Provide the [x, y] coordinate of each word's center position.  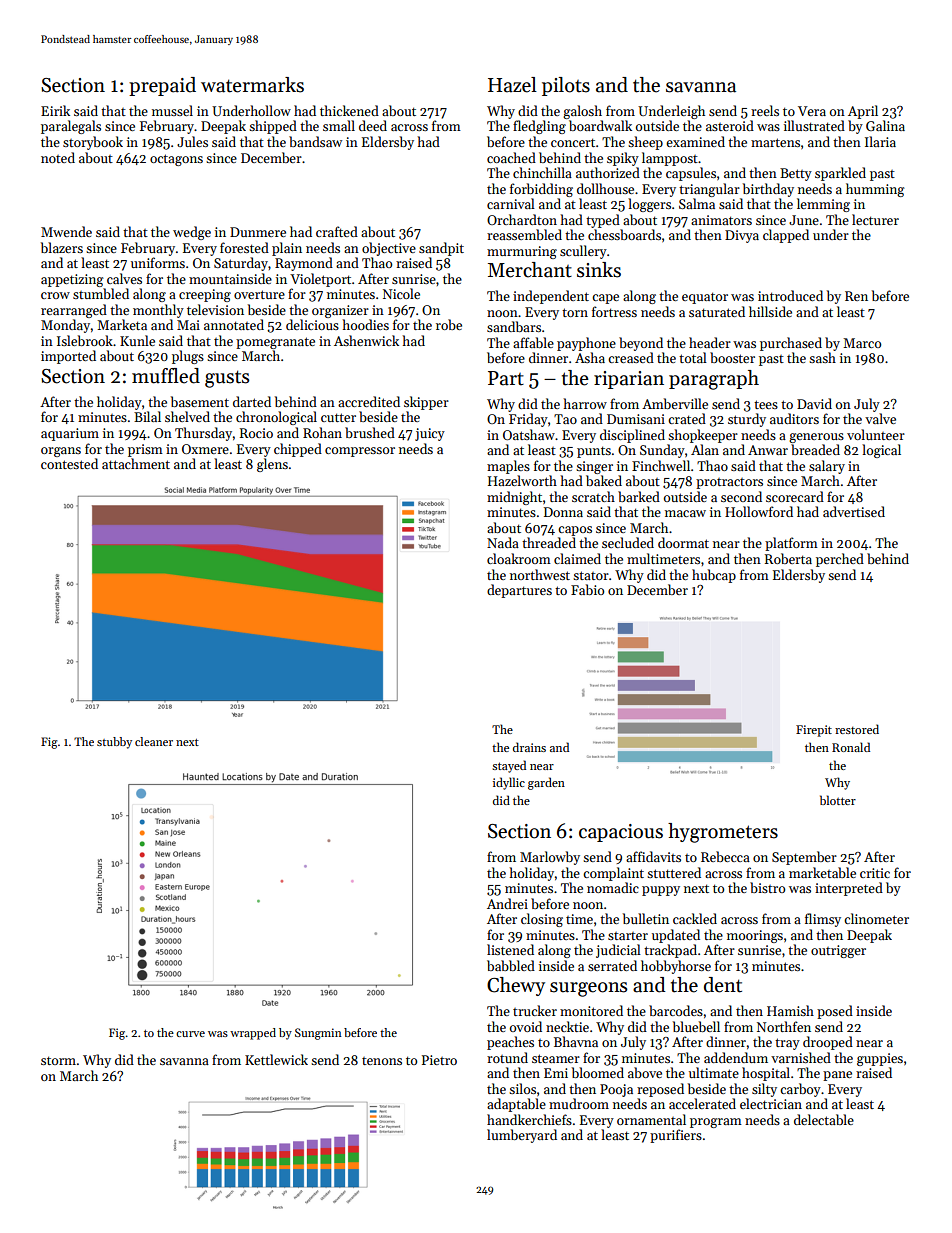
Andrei [507, 903]
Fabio [587, 589]
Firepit [814, 731]
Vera [812, 111]
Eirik [55, 110]
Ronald [851, 747]
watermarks [252, 85]
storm [58, 1060]
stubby [114, 743]
